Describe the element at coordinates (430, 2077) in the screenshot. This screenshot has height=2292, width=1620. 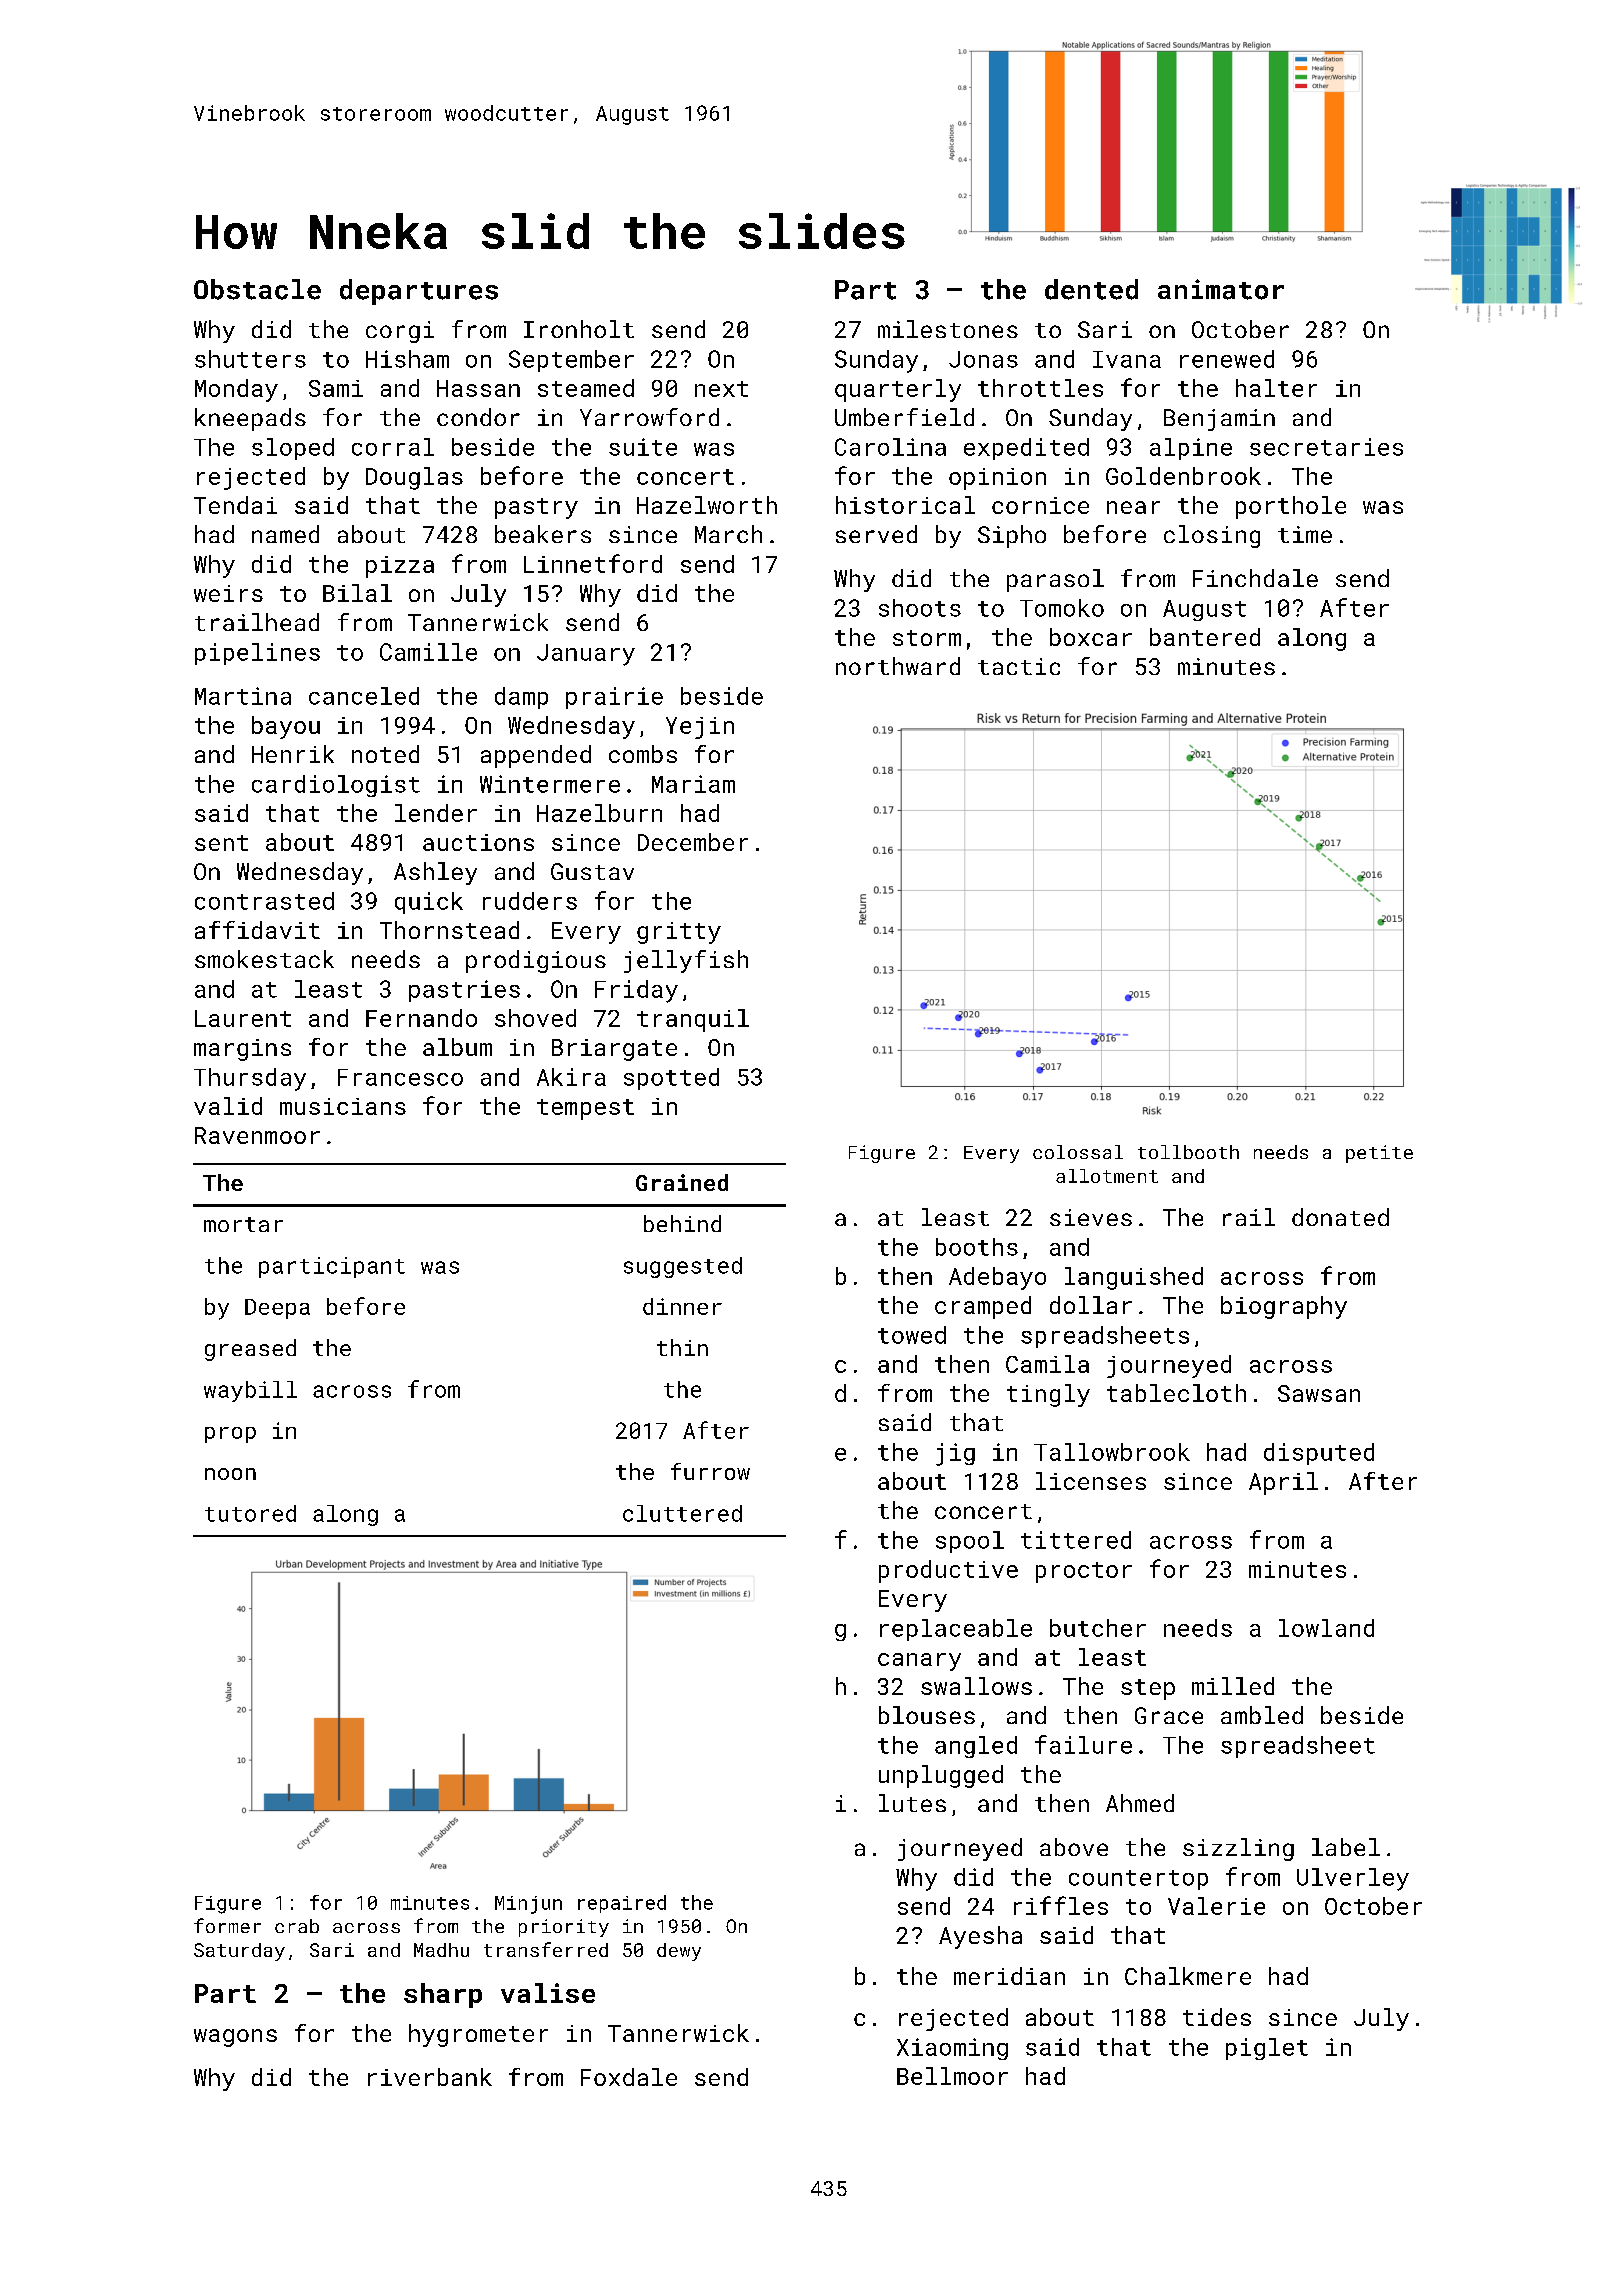
I see `riverbank` at that location.
